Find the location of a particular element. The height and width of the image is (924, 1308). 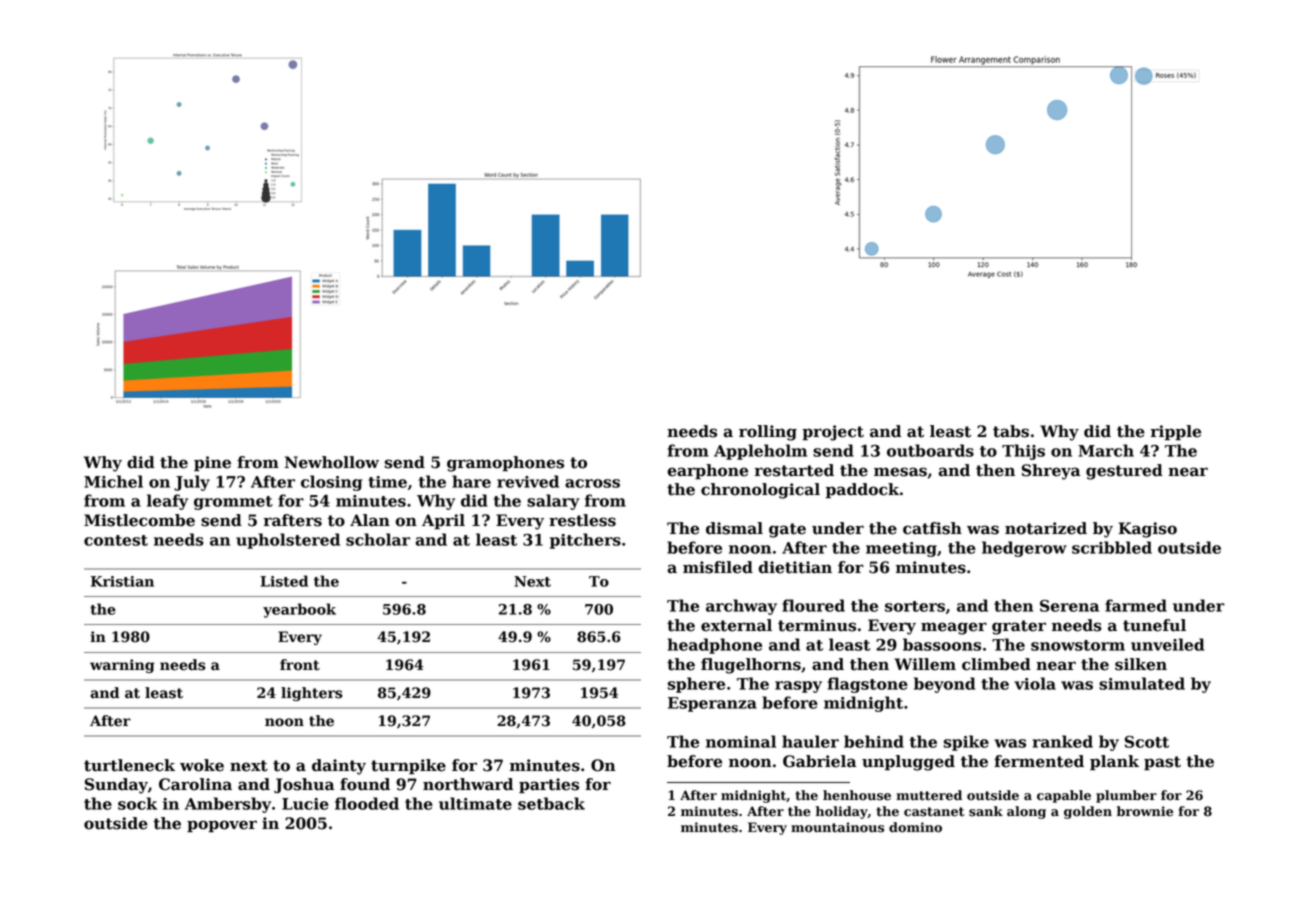

sphere is located at coordinates (696, 685).
